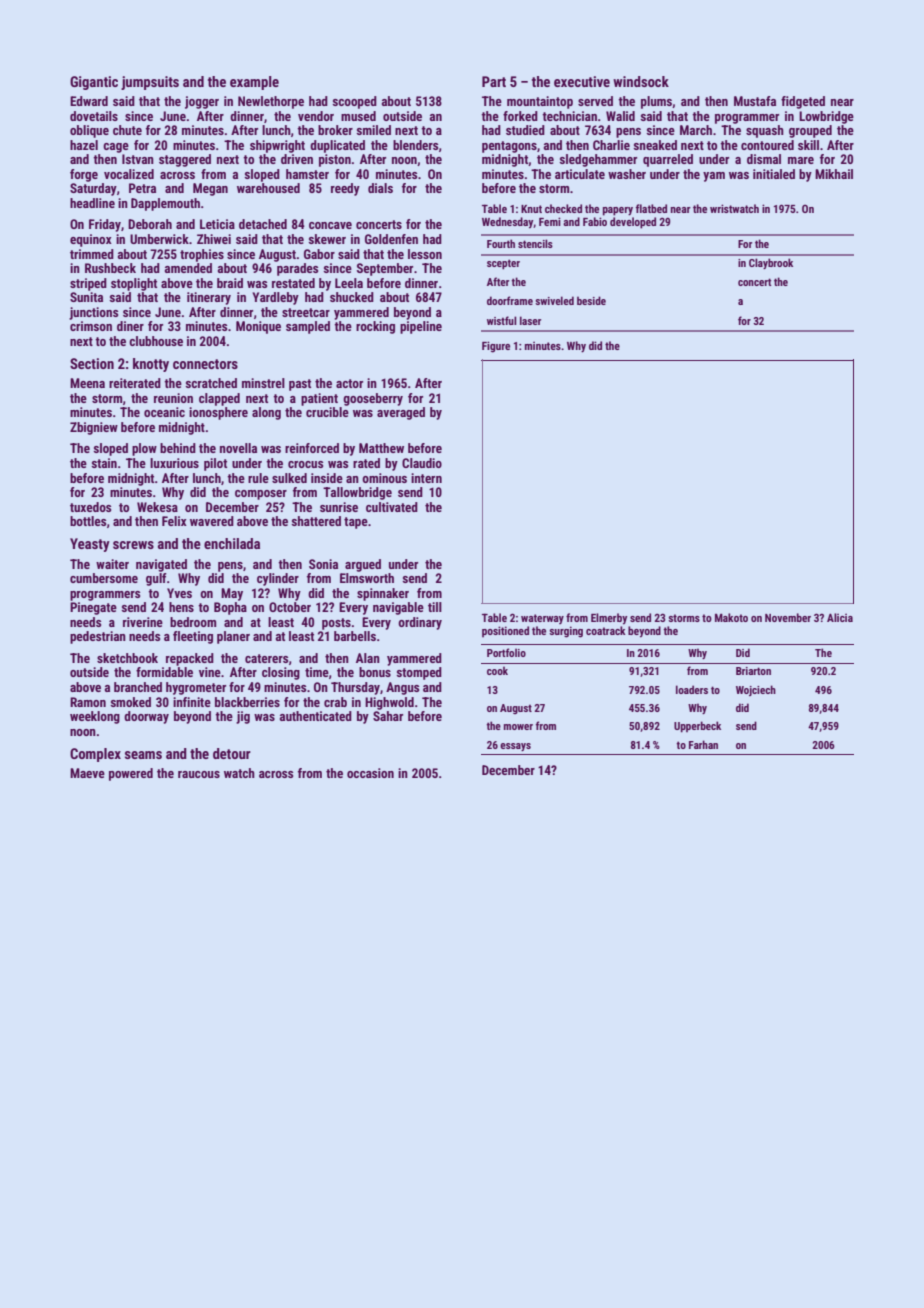 The image size is (924, 1308). Describe the element at coordinates (494, 81) in the screenshot. I see `Part` at that location.
